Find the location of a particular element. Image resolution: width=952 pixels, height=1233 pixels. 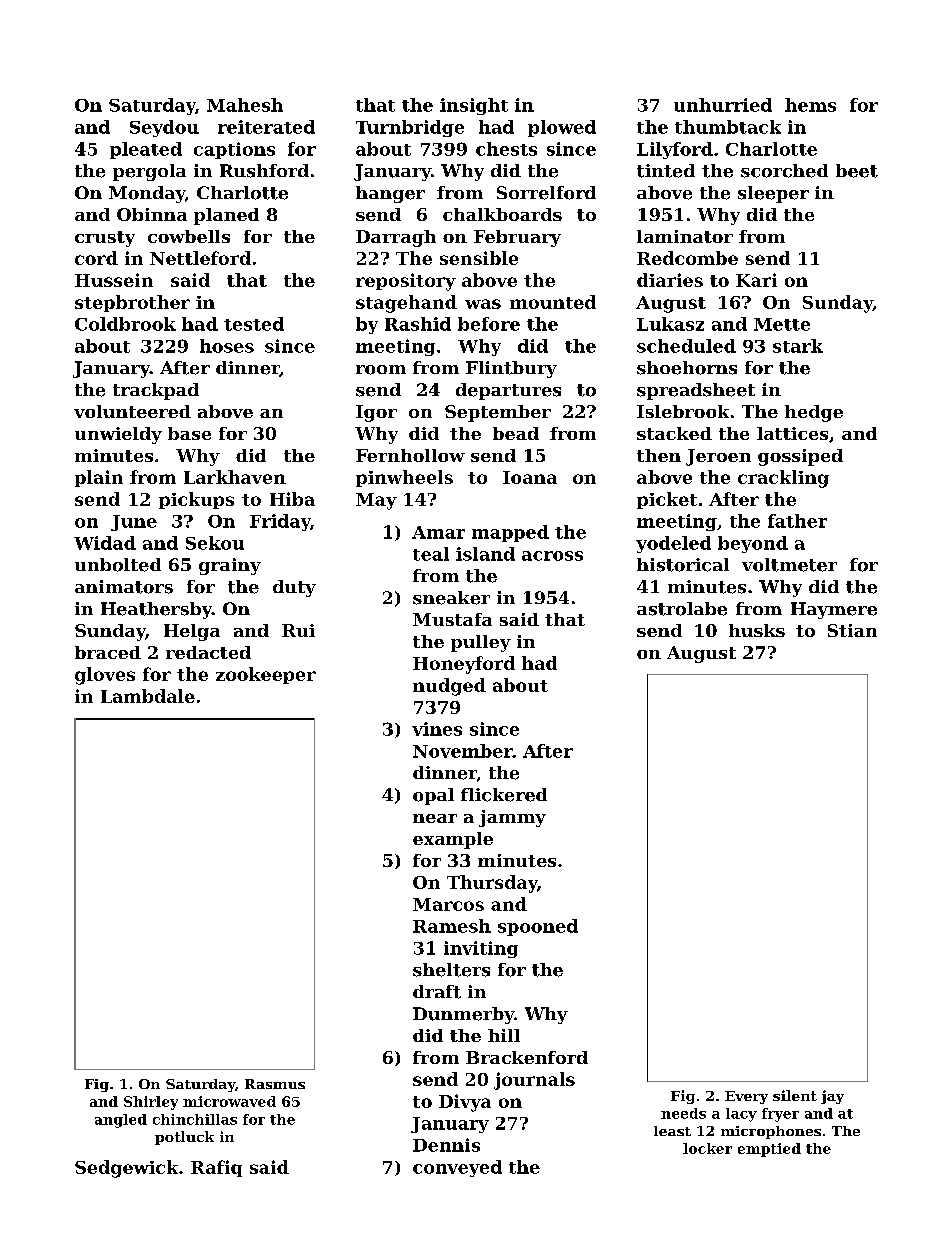

astrolabe is located at coordinates (682, 609).
